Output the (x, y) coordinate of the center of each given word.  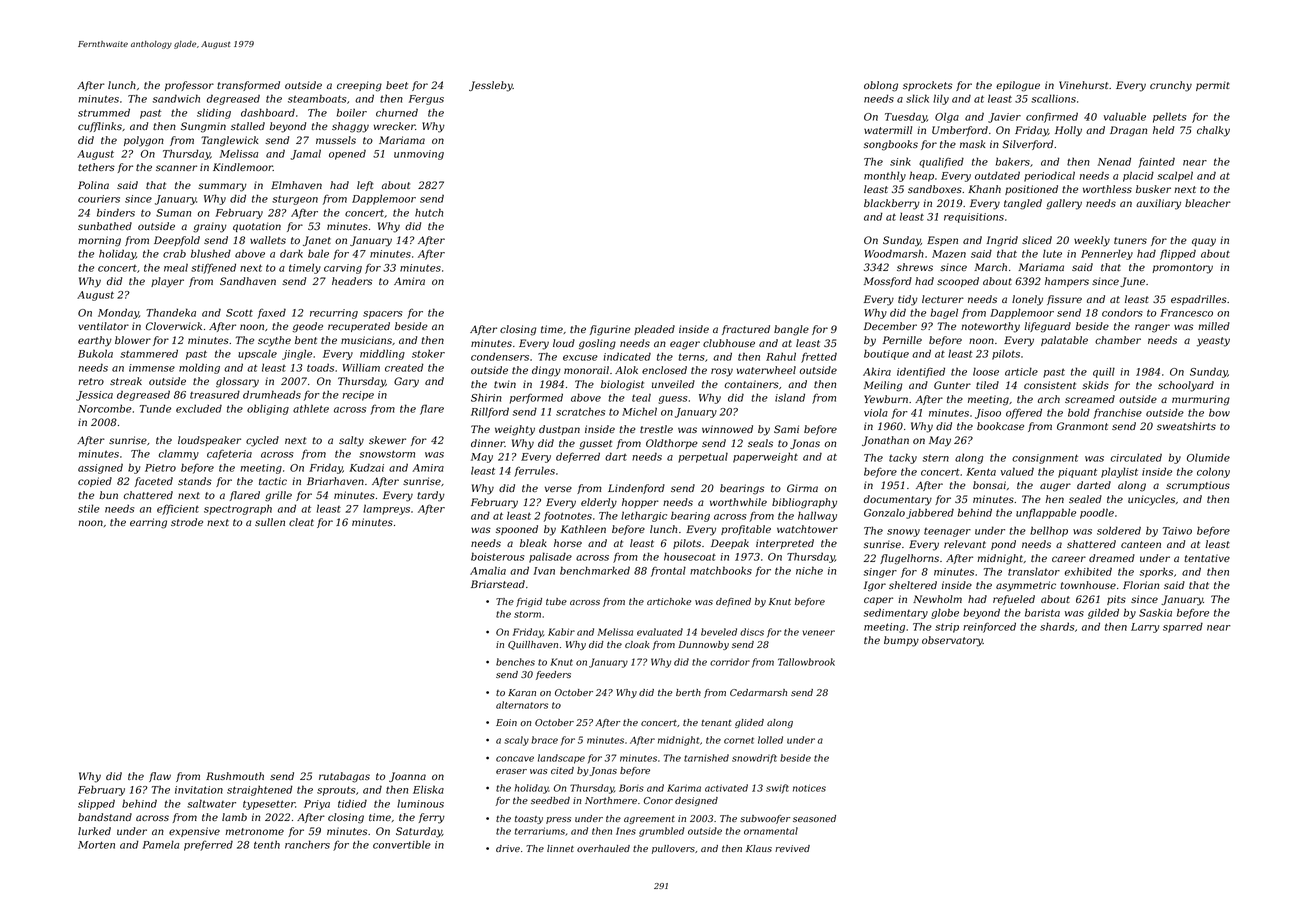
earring (148, 523)
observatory (952, 641)
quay (1204, 242)
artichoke (669, 601)
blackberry (892, 204)
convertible (402, 844)
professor (189, 86)
